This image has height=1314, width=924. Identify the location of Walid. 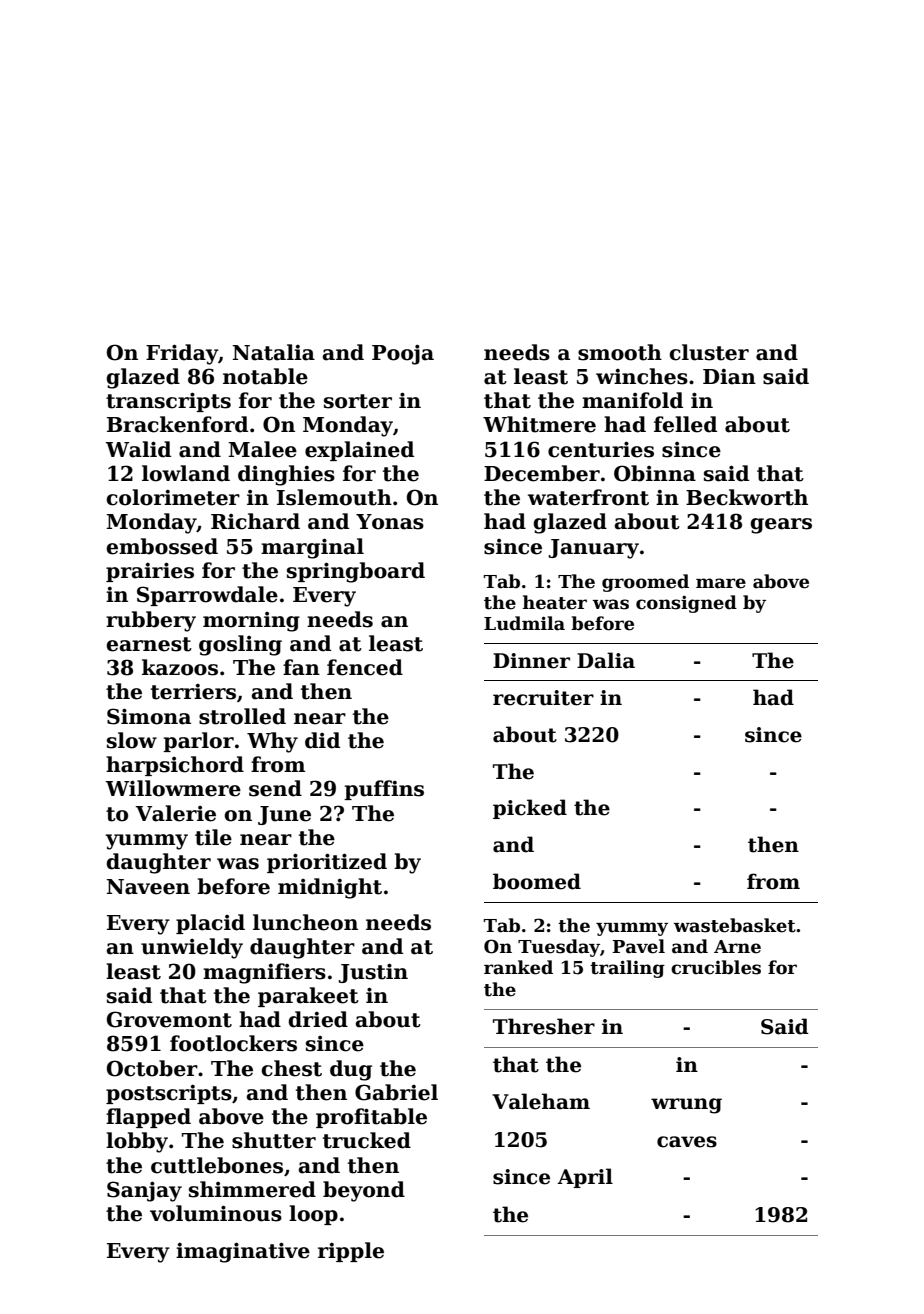
(138, 449).
